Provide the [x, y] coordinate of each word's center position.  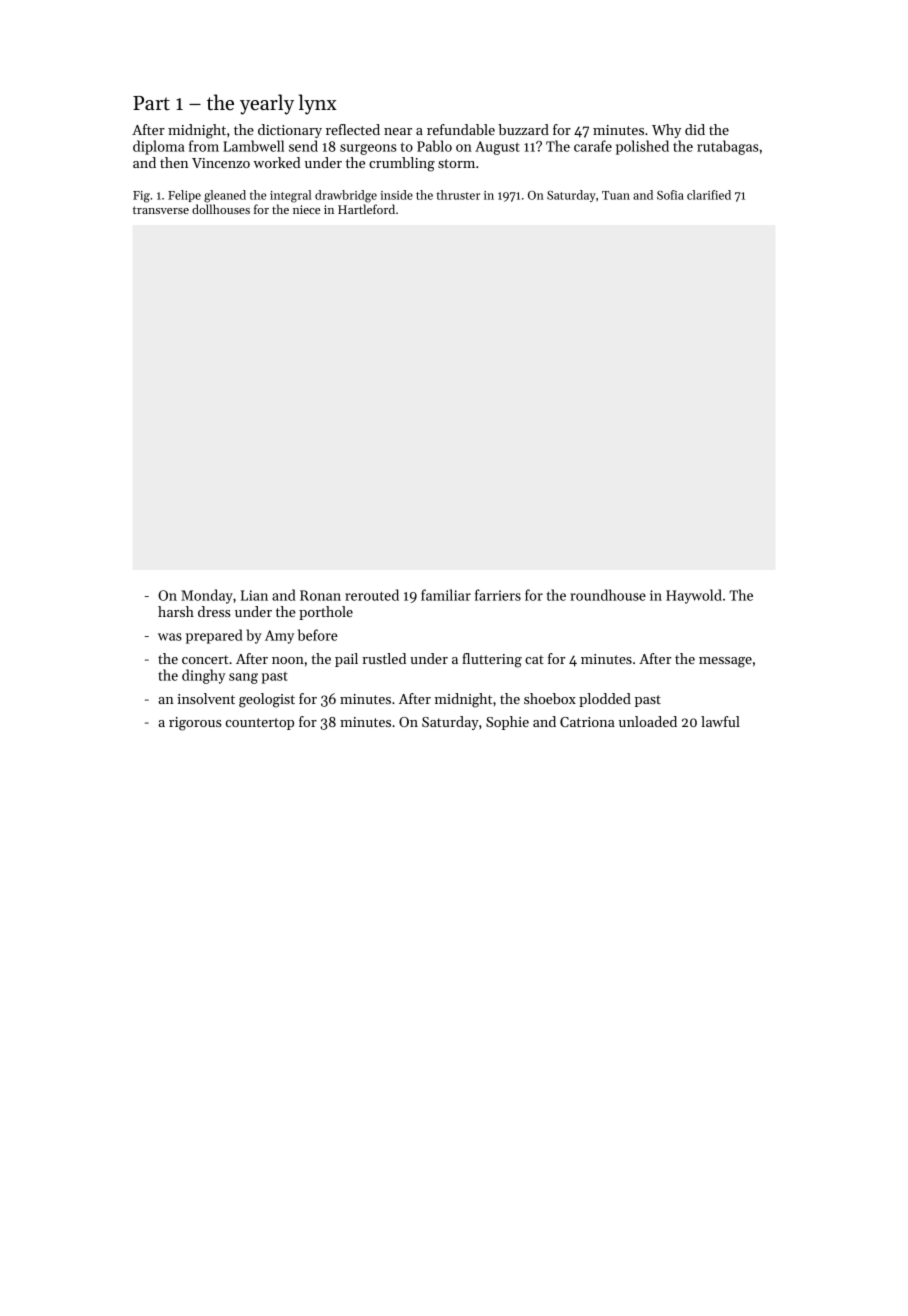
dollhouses [221, 209]
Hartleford [366, 209]
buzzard [523, 129]
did [695, 129]
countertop [260, 724]
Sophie [507, 723]
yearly [267, 104]
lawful [720, 721]
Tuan [616, 195]
